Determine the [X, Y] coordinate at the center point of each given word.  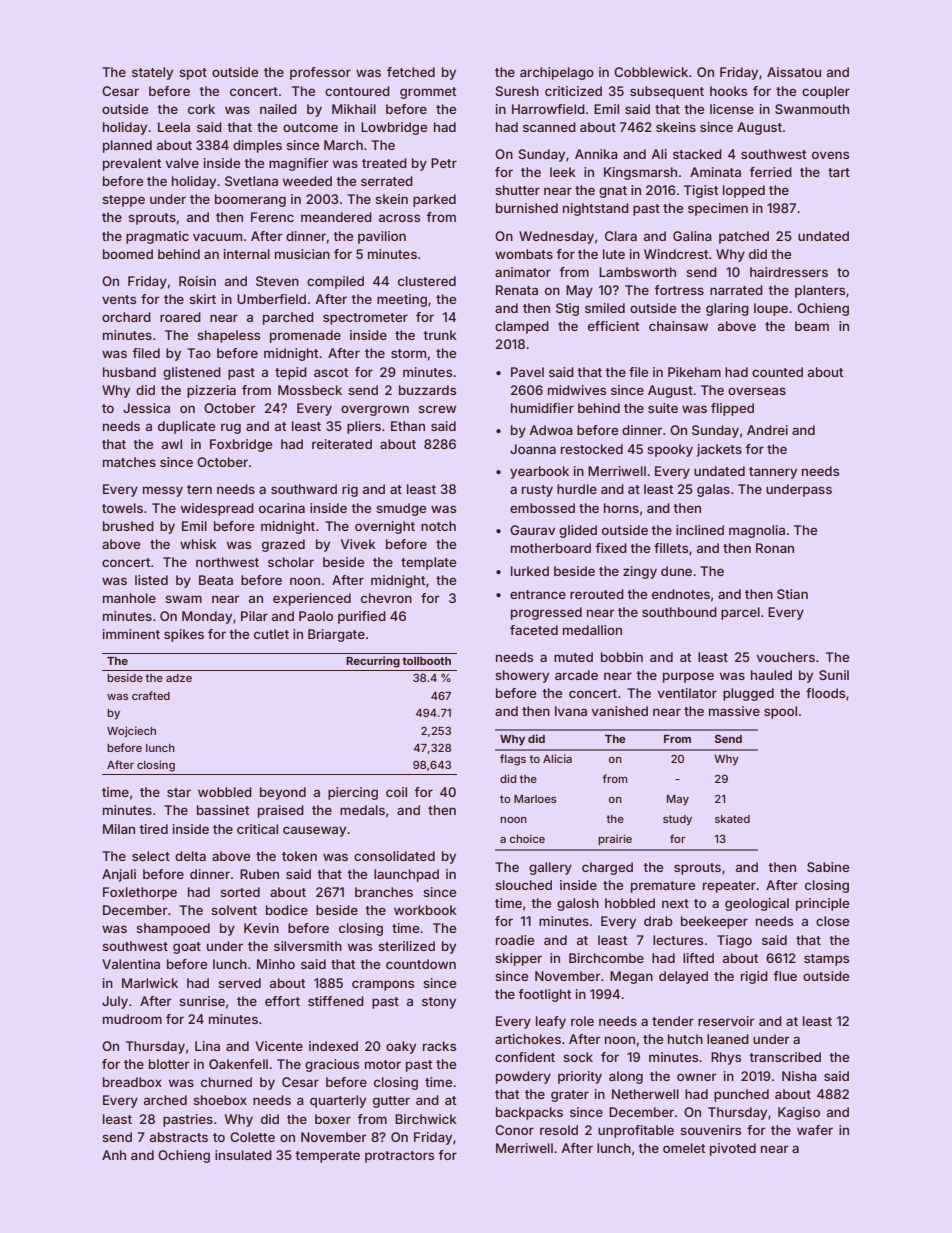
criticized [573, 91]
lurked [530, 571]
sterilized [406, 946]
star [179, 792]
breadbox [132, 1082]
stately [152, 73]
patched [744, 237]
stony [439, 1003]
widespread [217, 509]
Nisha [799, 1076]
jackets [719, 450]
